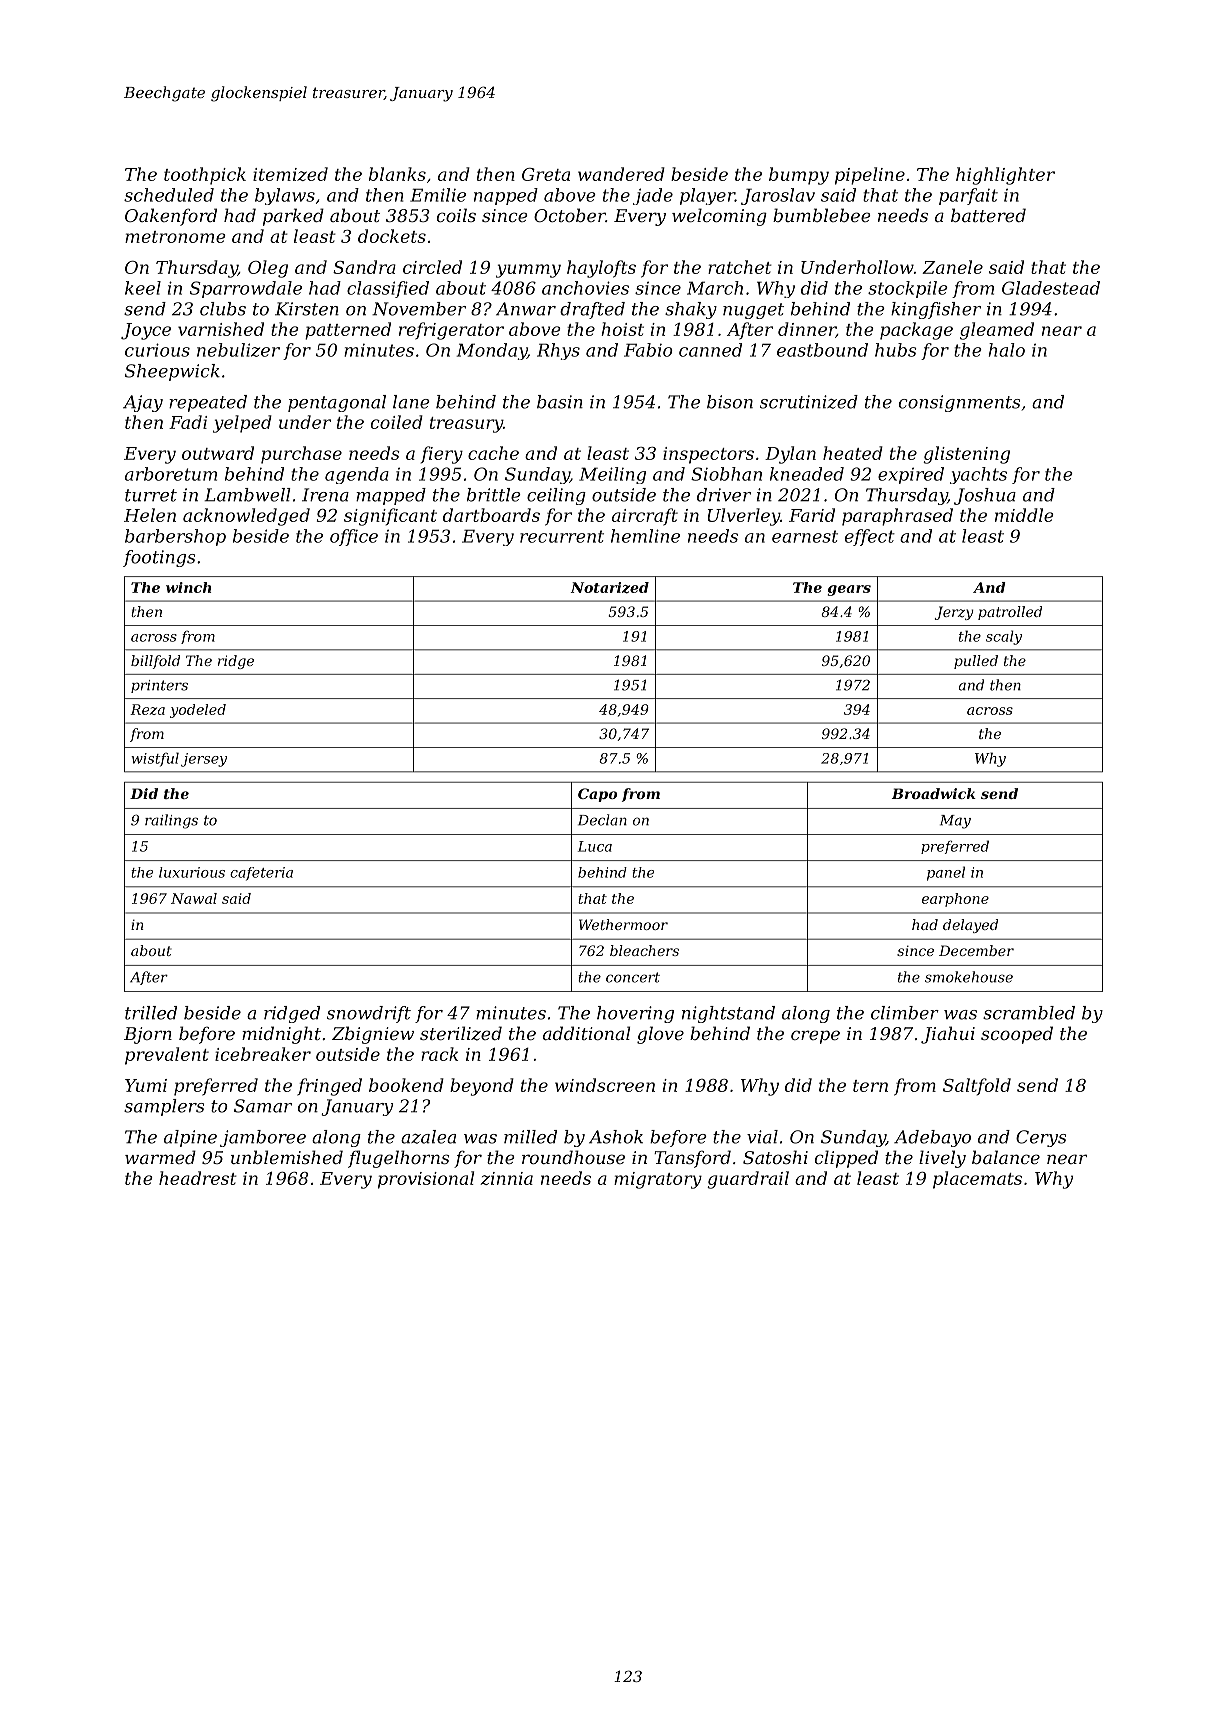 The image size is (1227, 1735). I want to click on Helen, so click(150, 515).
